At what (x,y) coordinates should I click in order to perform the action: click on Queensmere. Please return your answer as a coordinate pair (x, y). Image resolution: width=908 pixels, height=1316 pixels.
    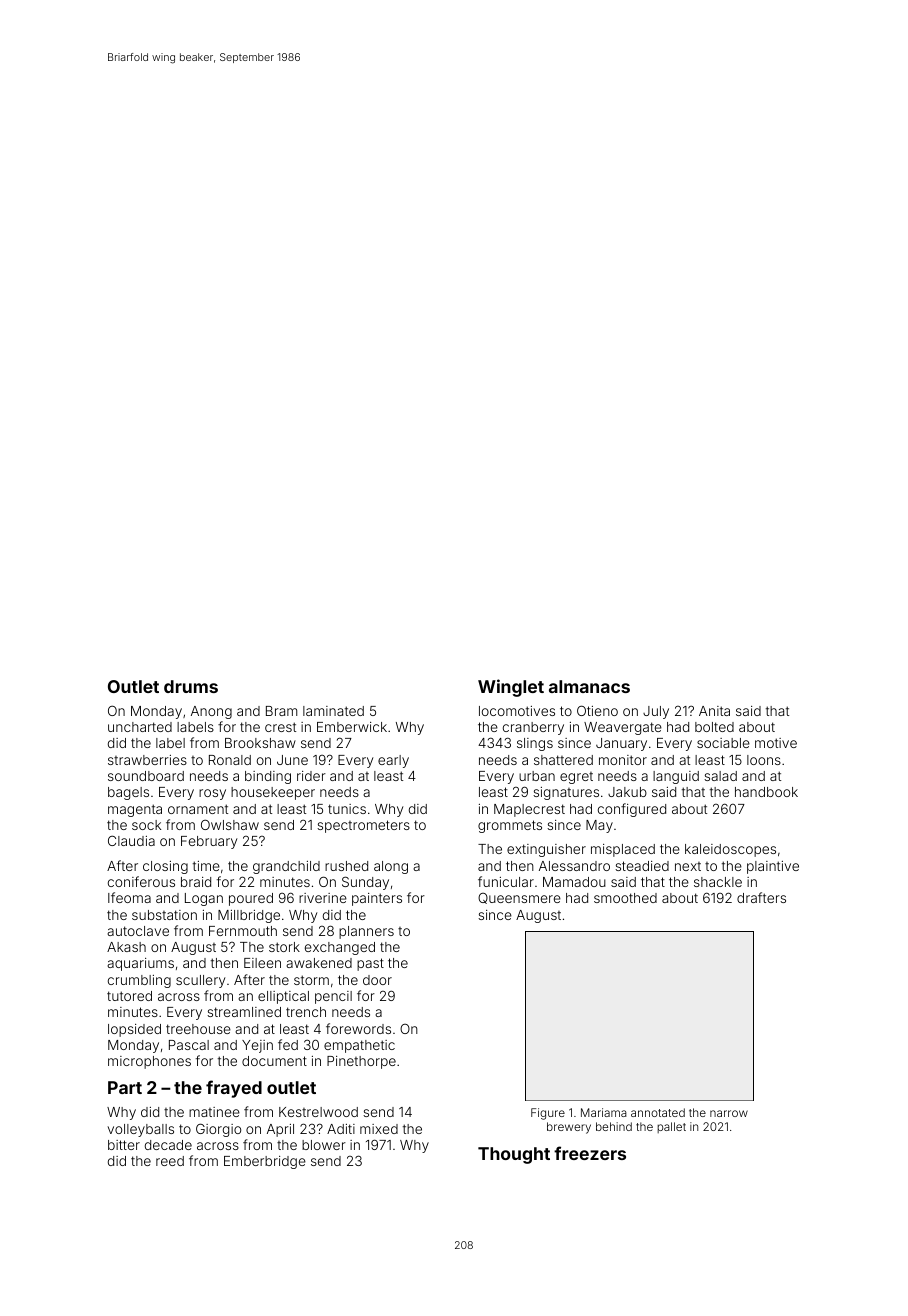
    Looking at the image, I should click on (519, 898).
